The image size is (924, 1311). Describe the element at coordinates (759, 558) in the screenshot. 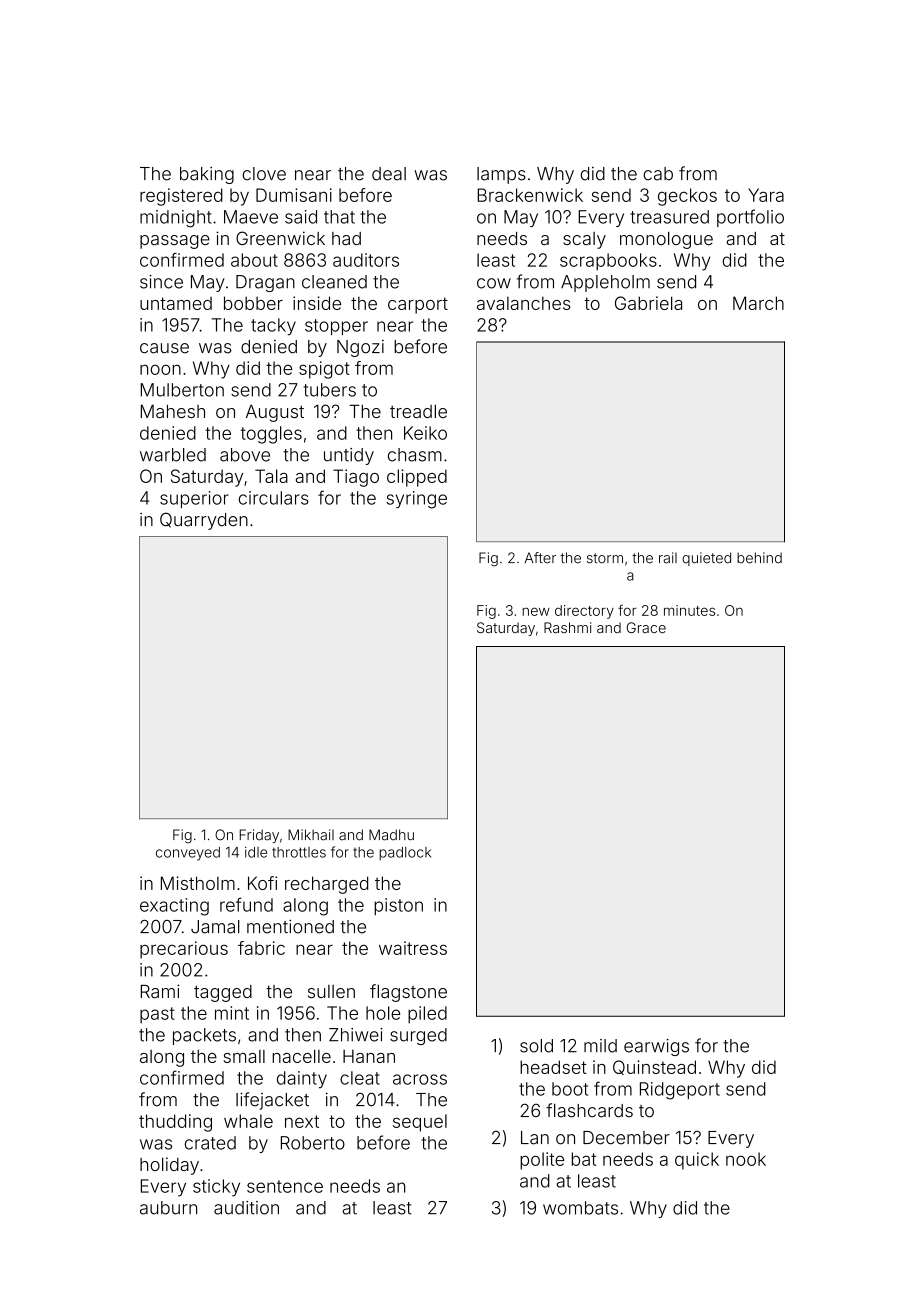

I see `behind` at that location.
